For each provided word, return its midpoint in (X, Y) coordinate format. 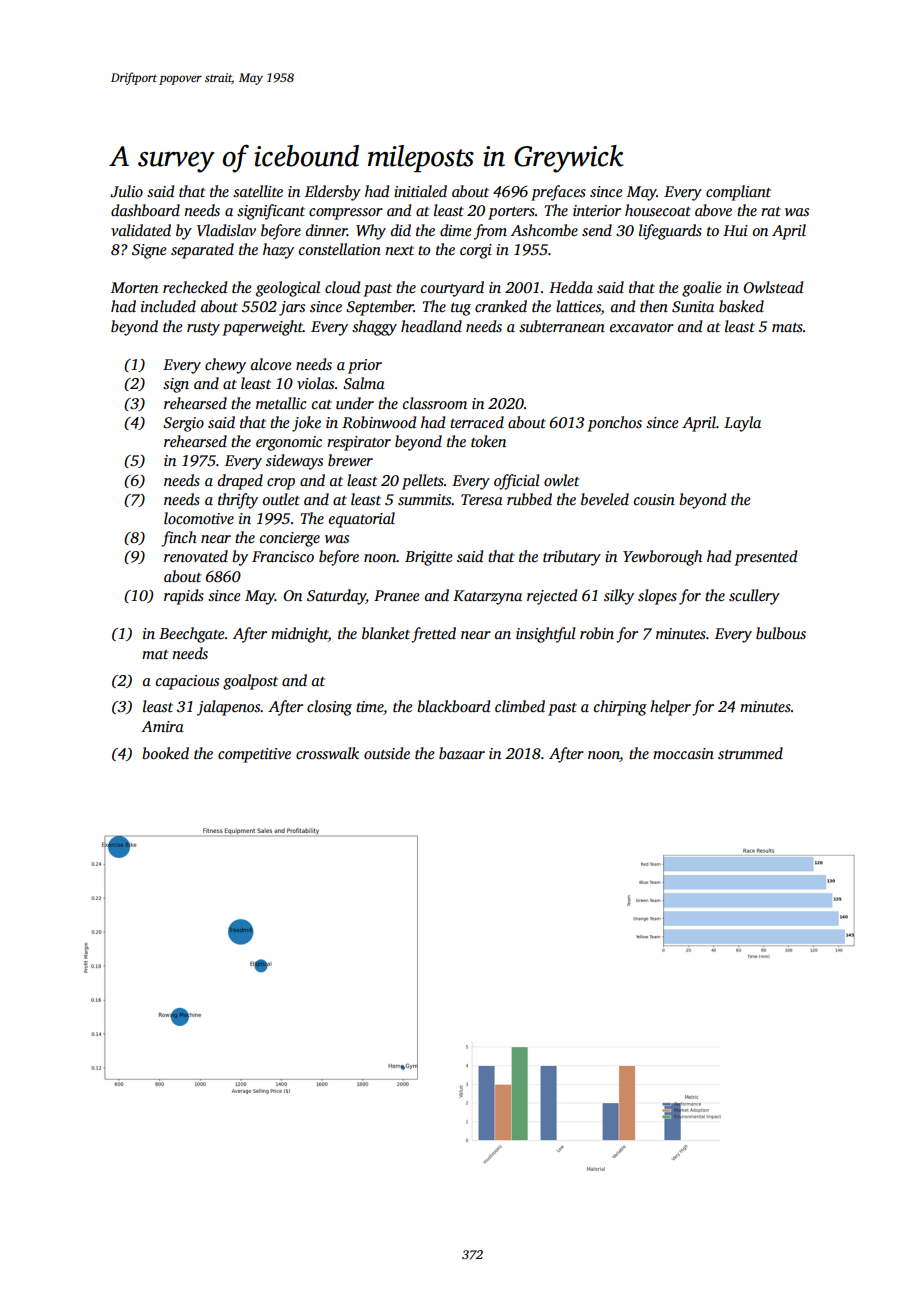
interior (597, 210)
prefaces (558, 193)
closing (329, 708)
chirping (620, 708)
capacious (187, 682)
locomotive (199, 518)
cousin (654, 499)
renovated (196, 556)
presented (765, 558)
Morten (134, 287)
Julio (126, 191)
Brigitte (428, 558)
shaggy (374, 328)
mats (787, 327)
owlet (561, 480)
